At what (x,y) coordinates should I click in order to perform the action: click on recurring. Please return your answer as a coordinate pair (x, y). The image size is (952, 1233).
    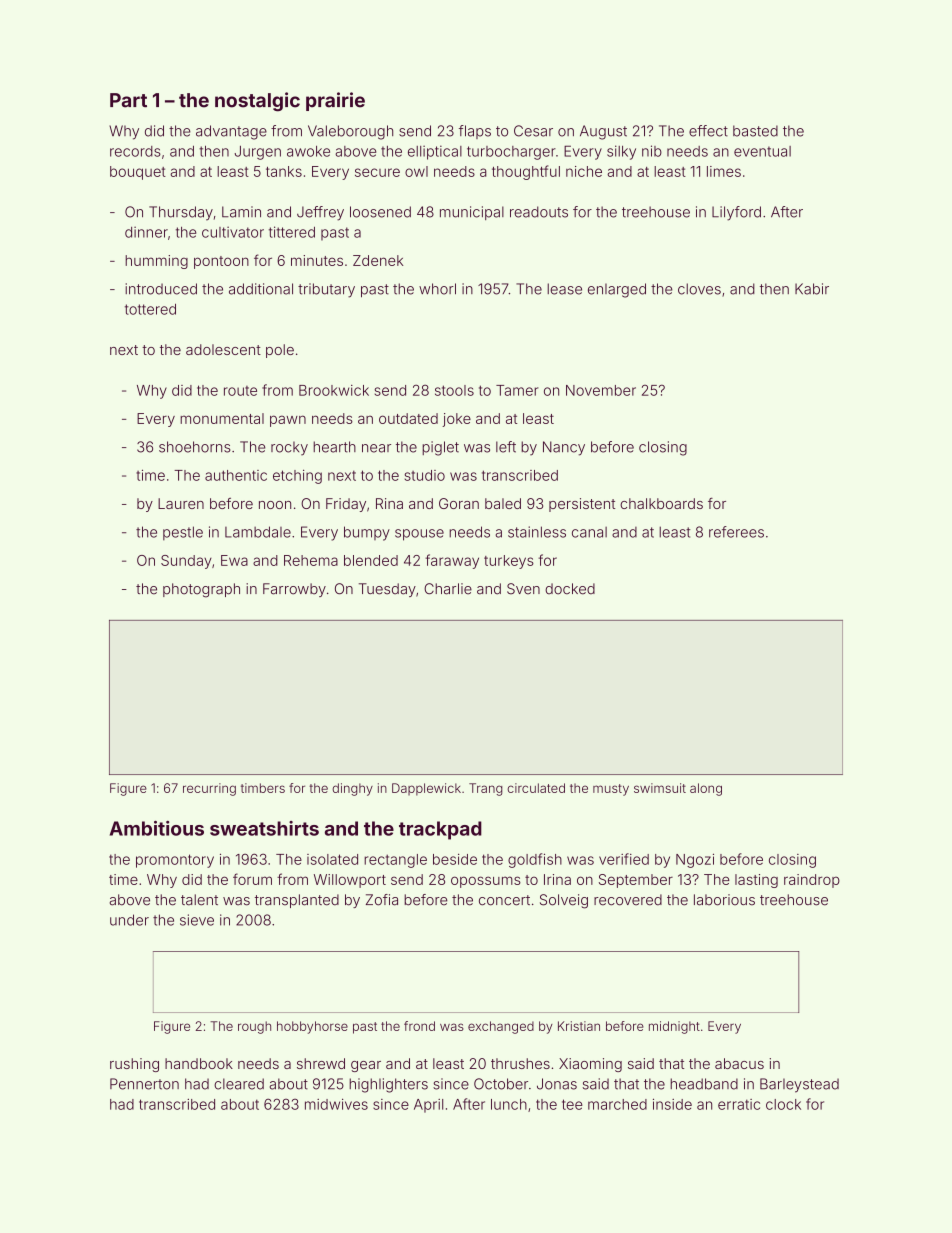
    Looking at the image, I should click on (209, 789).
